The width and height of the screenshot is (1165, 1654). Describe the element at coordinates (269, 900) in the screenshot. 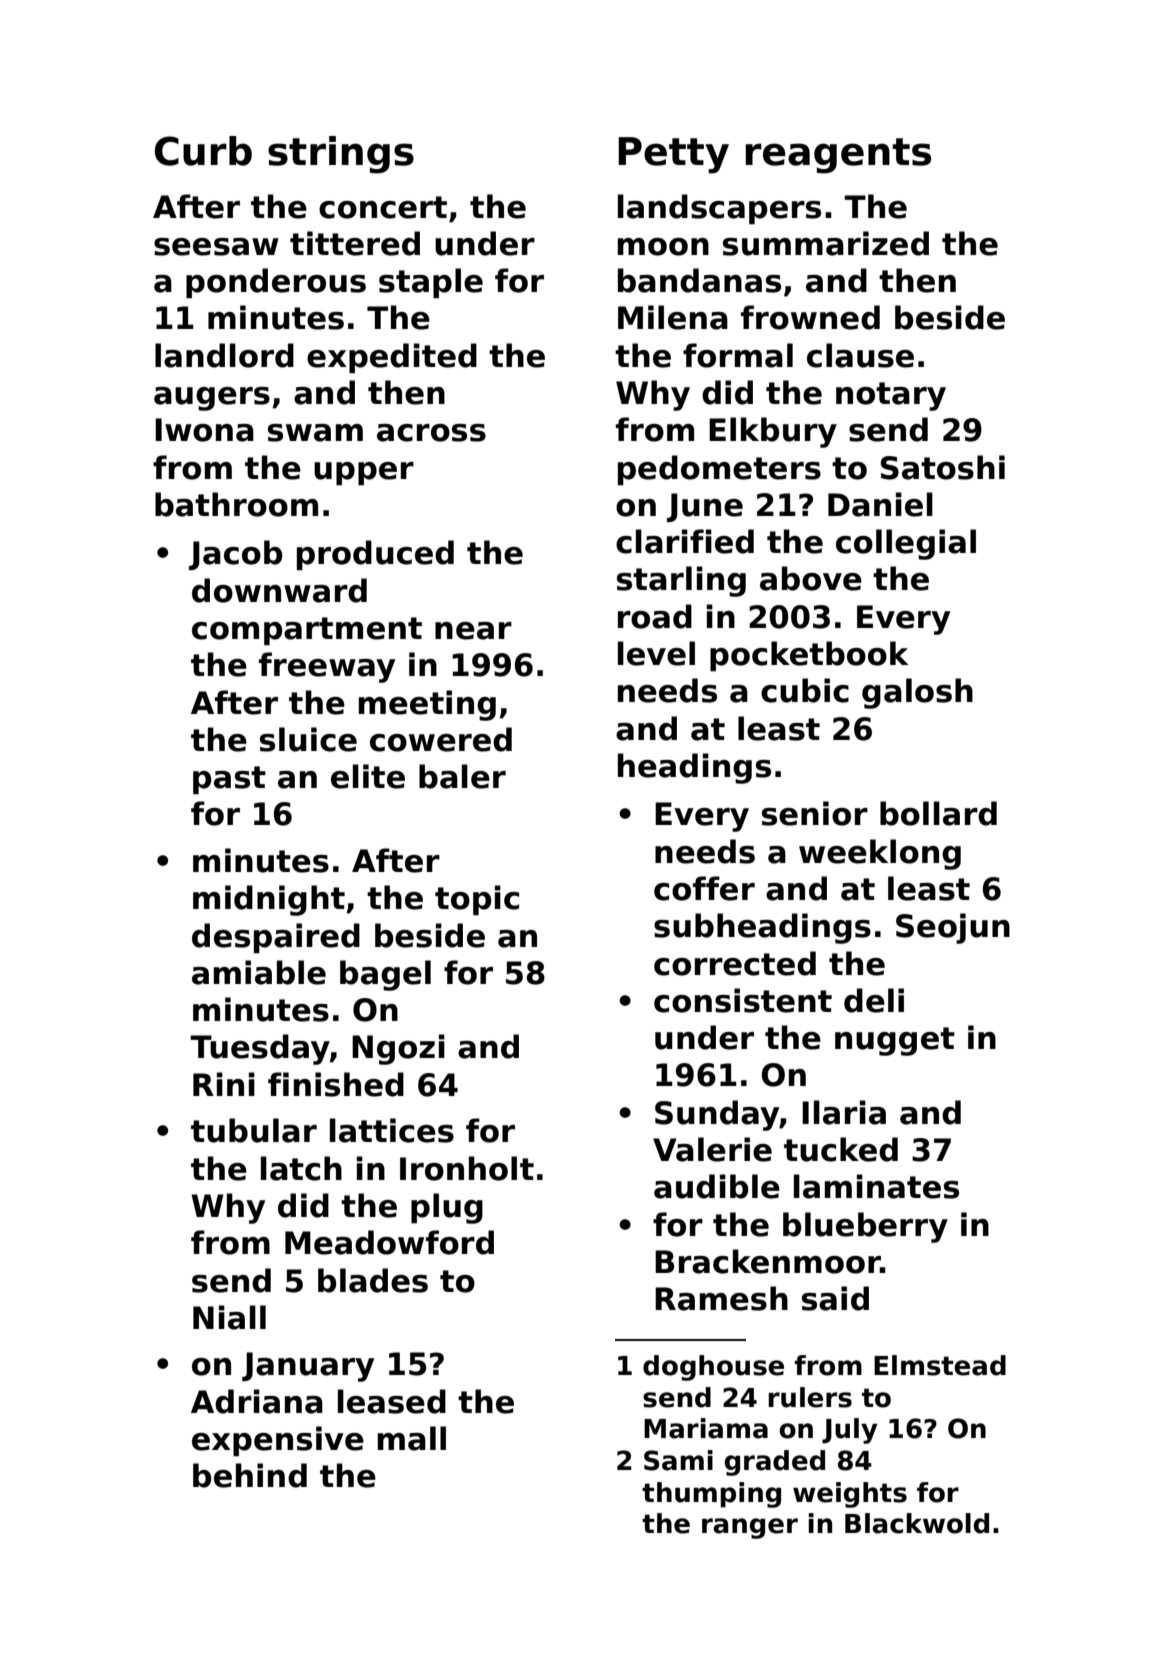

I see `midnight` at that location.
